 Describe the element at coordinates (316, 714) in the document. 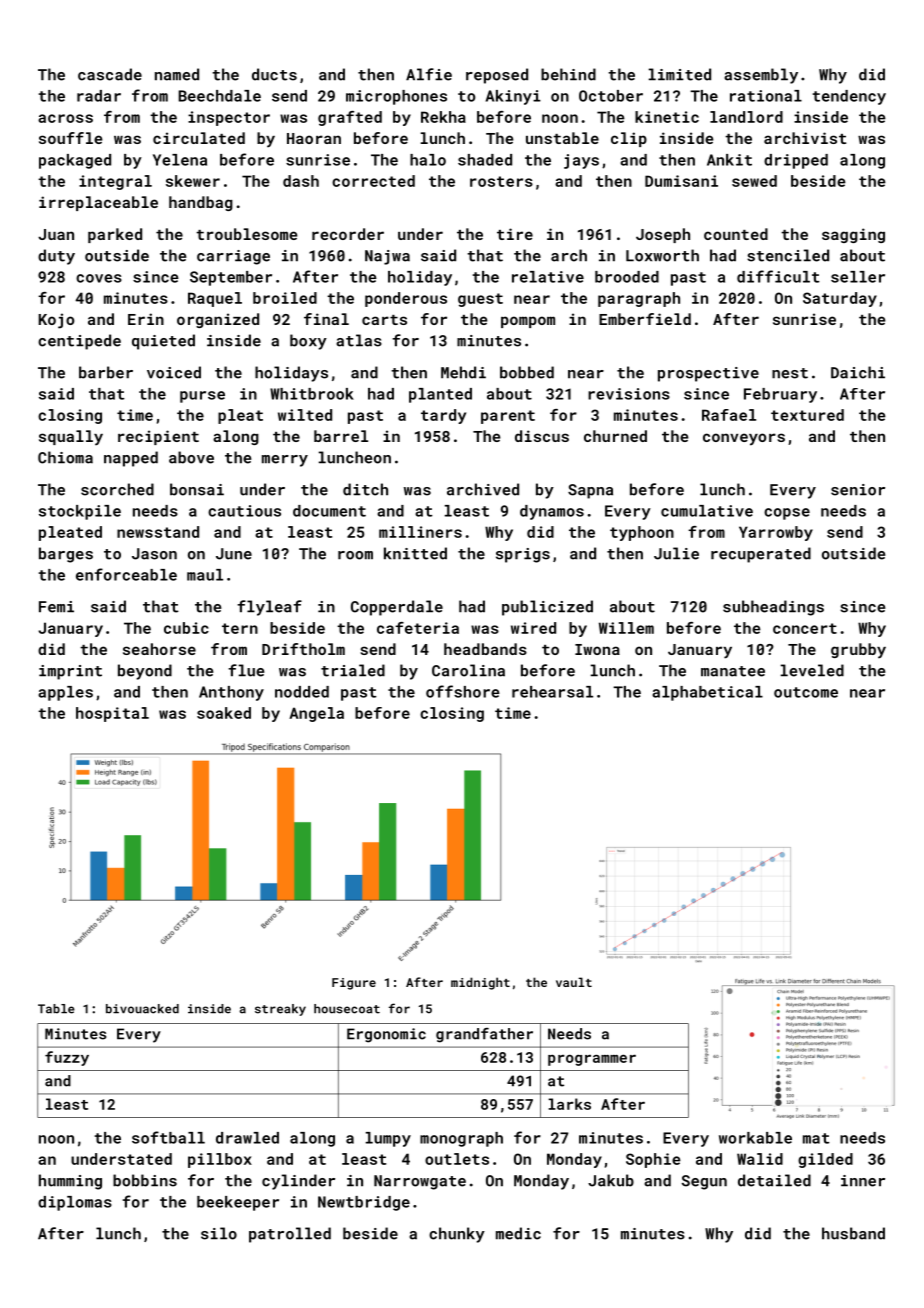

I see `Angela` at that location.
